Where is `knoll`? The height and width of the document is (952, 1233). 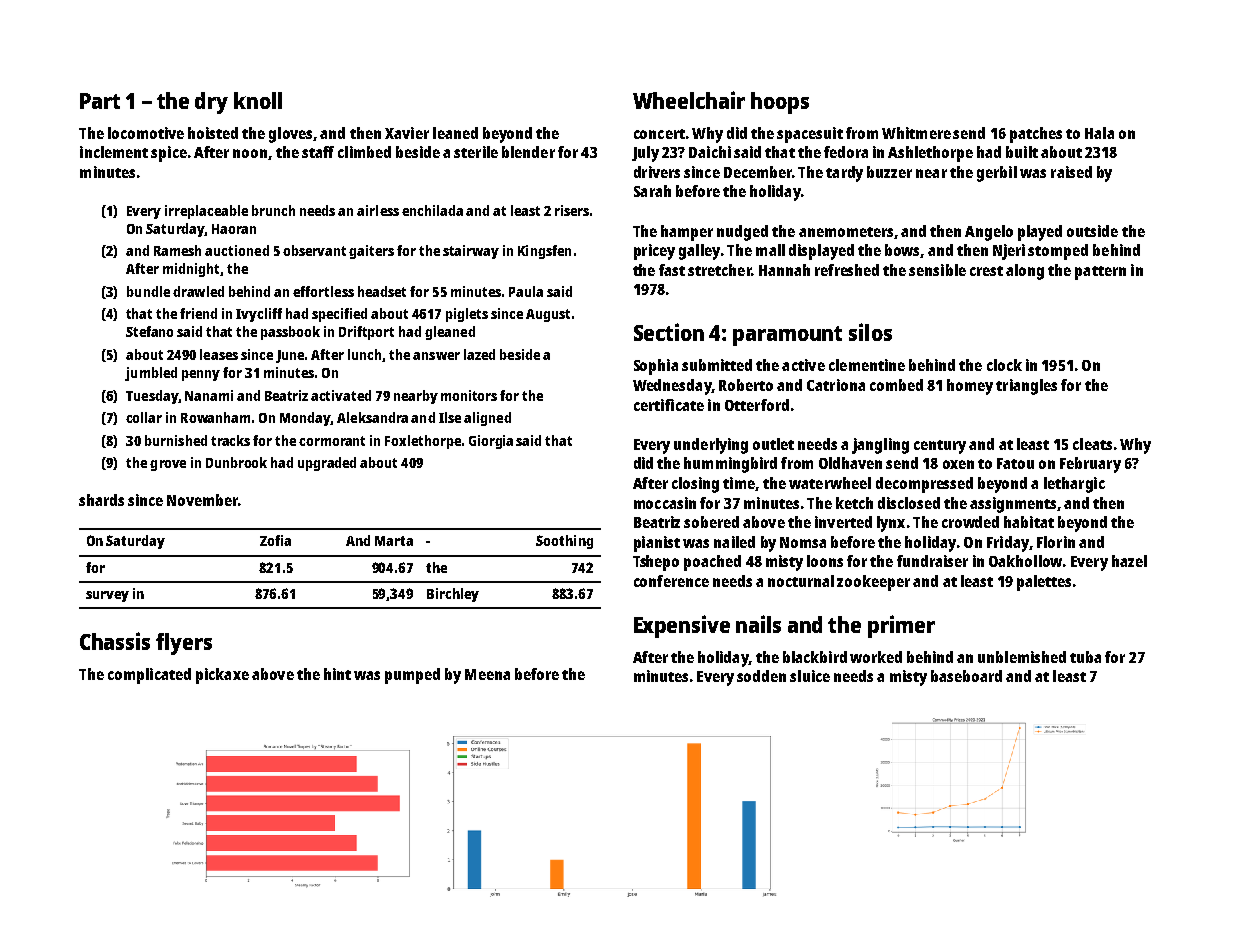 knoll is located at coordinates (258, 100).
